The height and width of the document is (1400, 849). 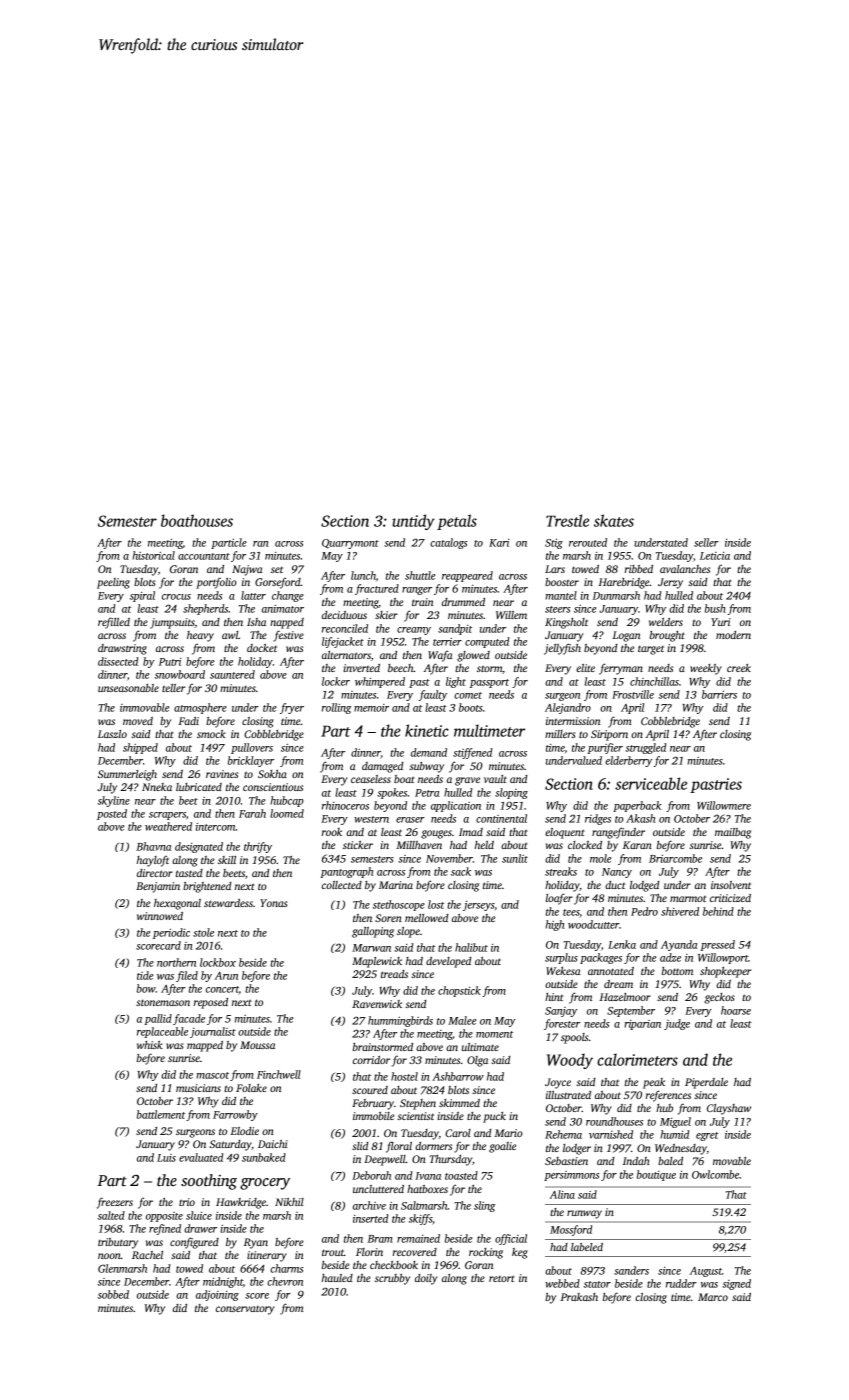 I want to click on moment, so click(x=494, y=1034).
